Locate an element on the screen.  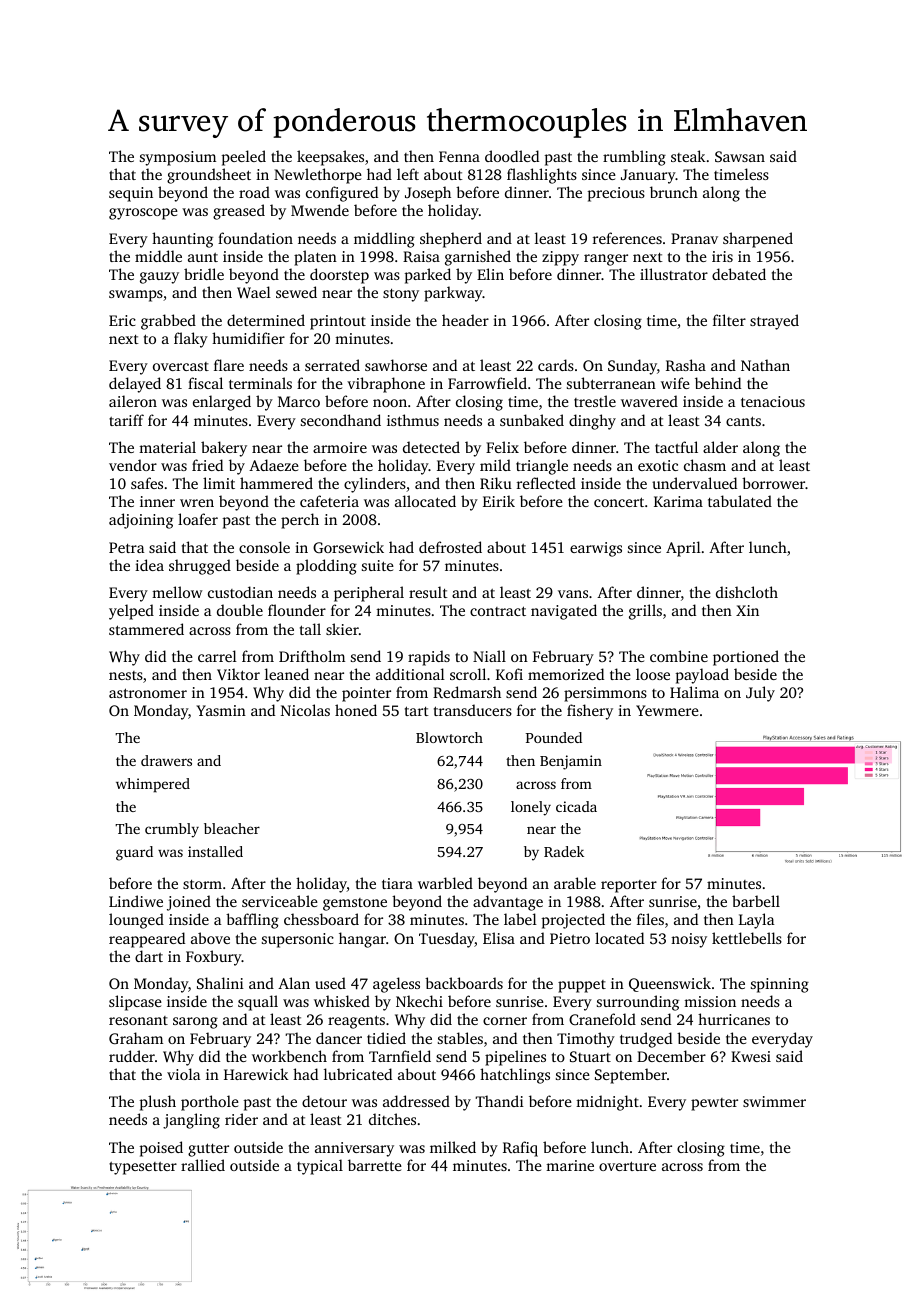
dart is located at coordinates (149, 956).
